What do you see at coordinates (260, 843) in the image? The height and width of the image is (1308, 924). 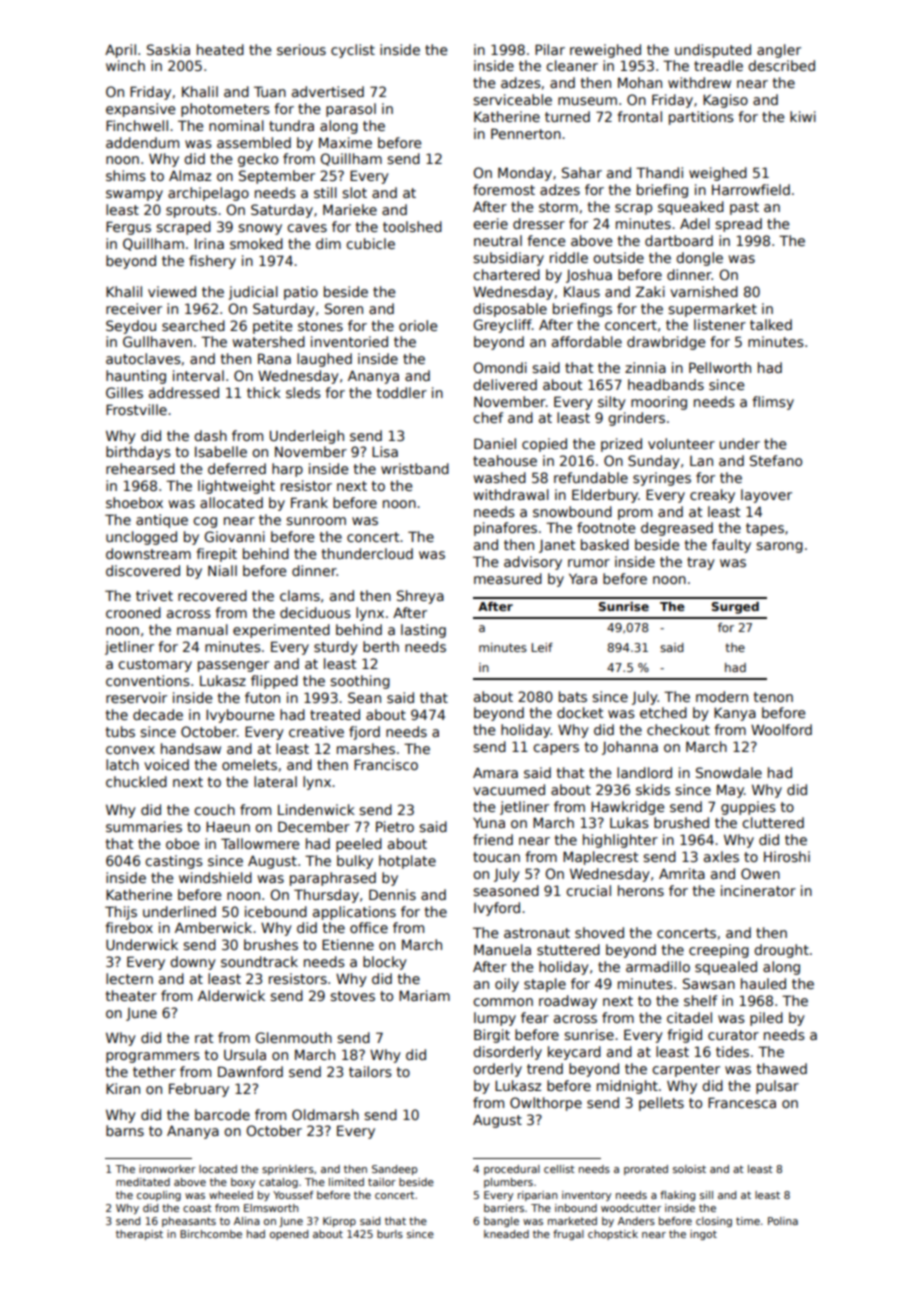 I see `Tallowmere` at bounding box center [260, 843].
